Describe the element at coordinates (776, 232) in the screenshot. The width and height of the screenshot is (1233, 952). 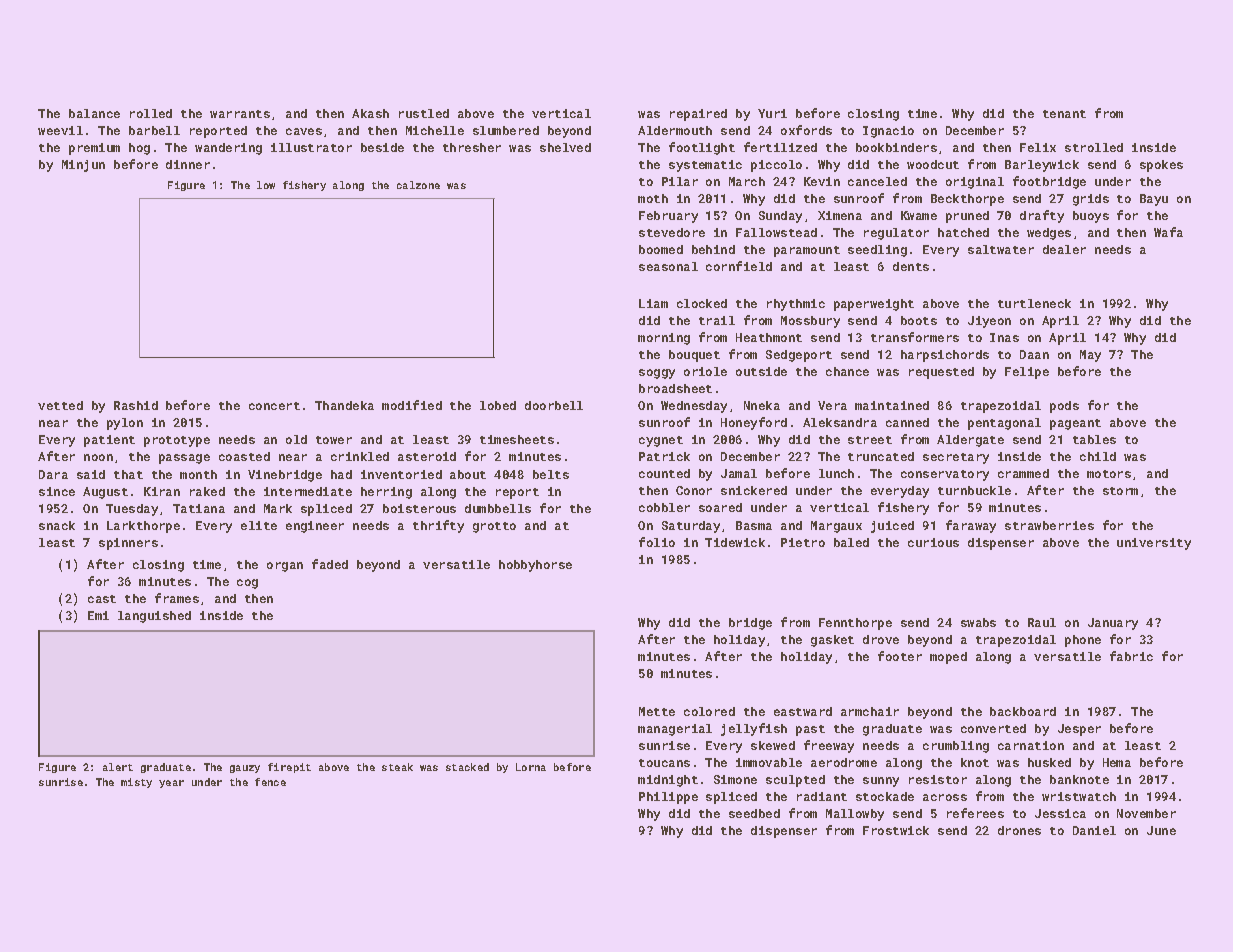
I see `Fallowstead` at that location.
